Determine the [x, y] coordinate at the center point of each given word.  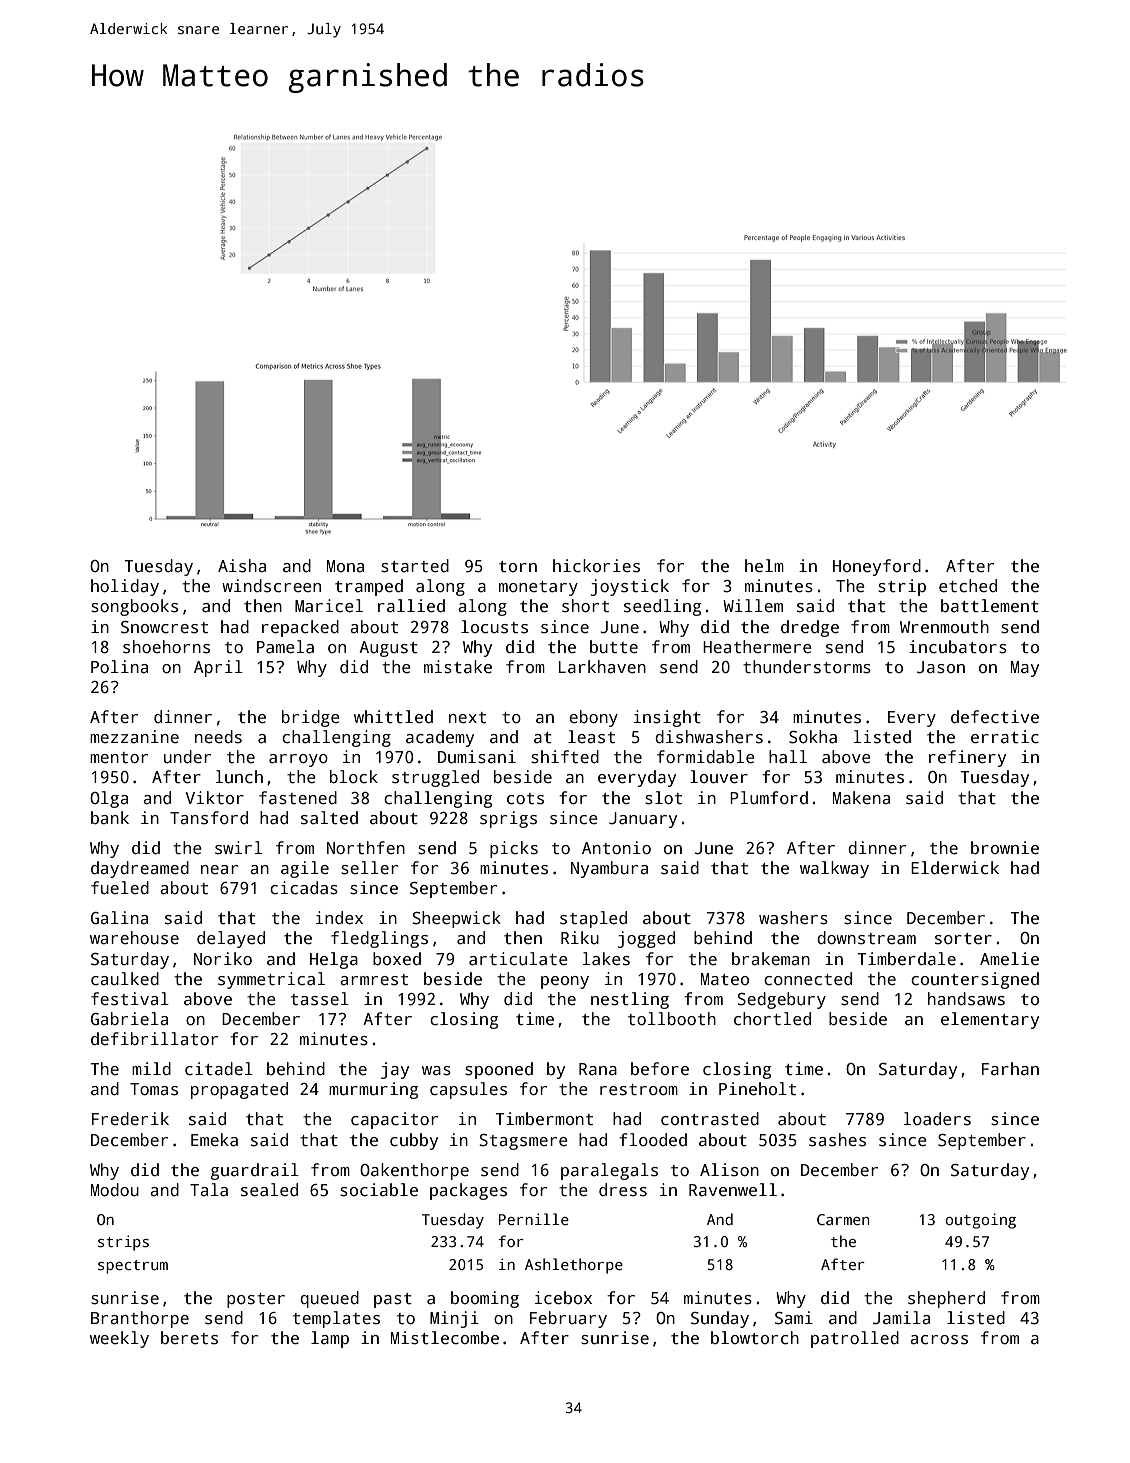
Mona [345, 566]
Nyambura [609, 869]
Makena [861, 798]
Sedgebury [782, 1000]
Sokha [813, 737]
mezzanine [134, 737]
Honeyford [877, 567]
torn [518, 567]
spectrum [133, 1267]
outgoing [981, 1221]
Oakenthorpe [414, 1171]
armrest [374, 980]
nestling [630, 1000]
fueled [120, 888]
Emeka [214, 1140]
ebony [593, 718]
